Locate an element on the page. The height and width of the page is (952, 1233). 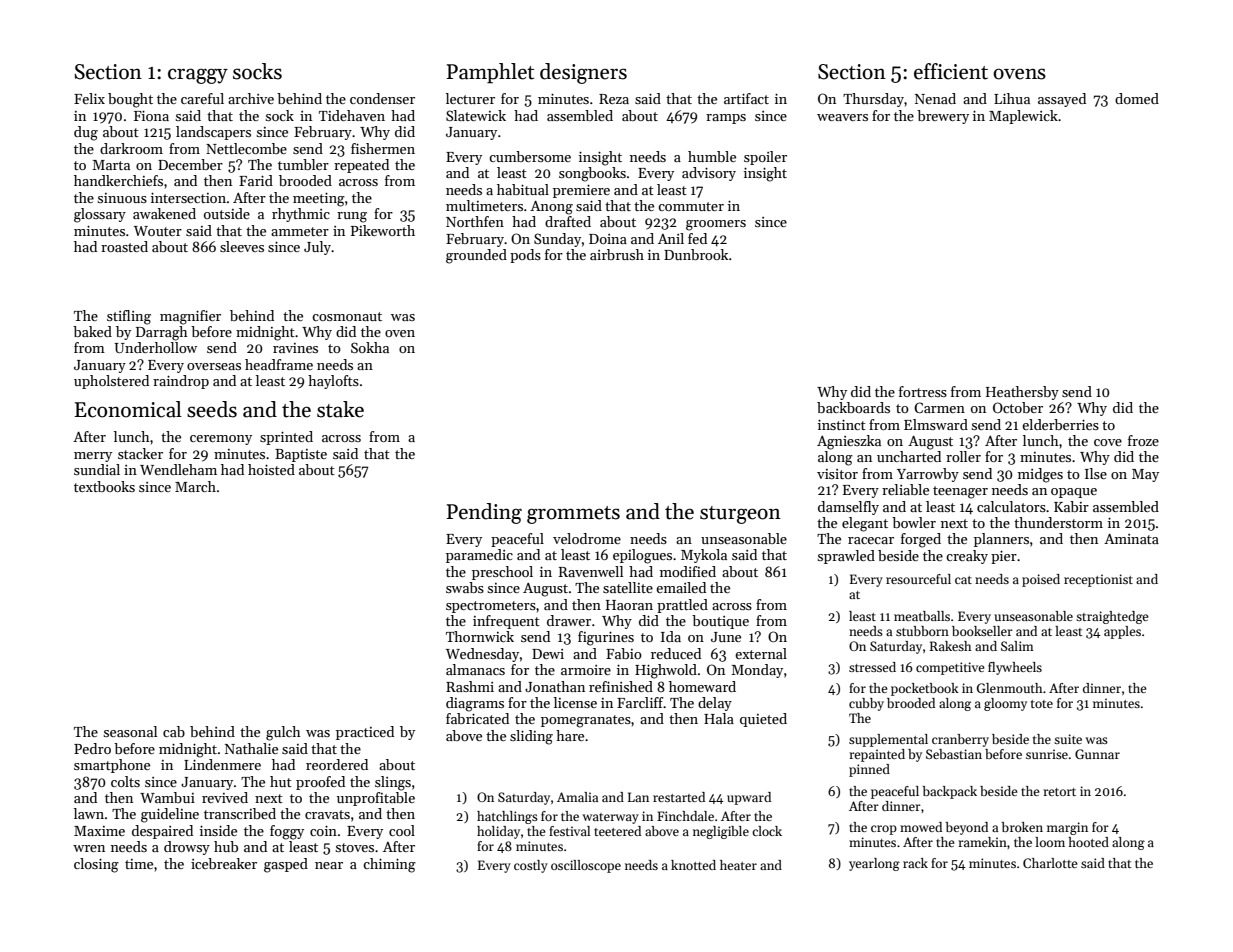
designers is located at coordinates (583, 73).
